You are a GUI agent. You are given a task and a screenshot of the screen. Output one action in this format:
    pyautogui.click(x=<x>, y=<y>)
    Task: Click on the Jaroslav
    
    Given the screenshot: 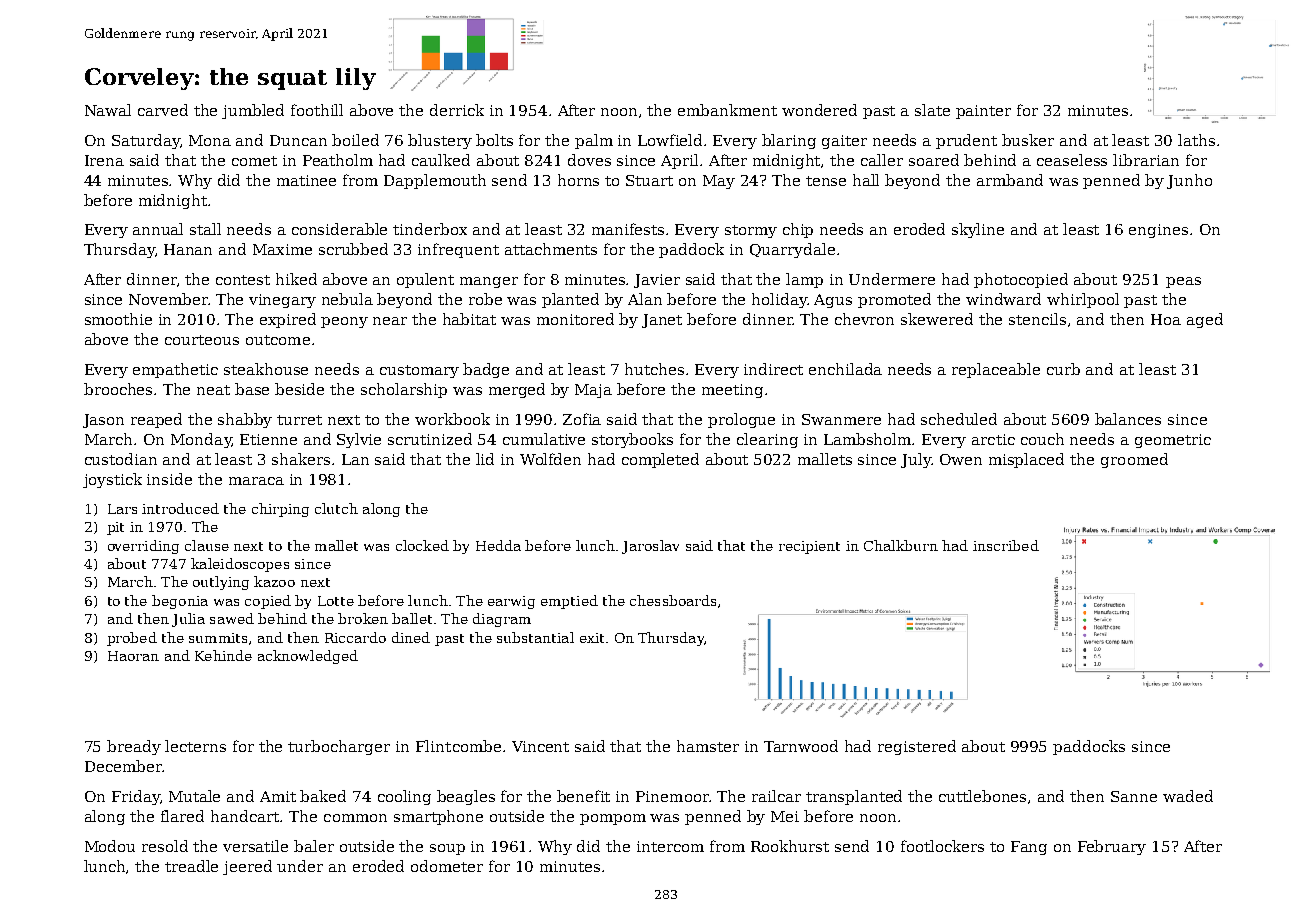 What is the action you would take?
    pyautogui.click(x=650, y=547)
